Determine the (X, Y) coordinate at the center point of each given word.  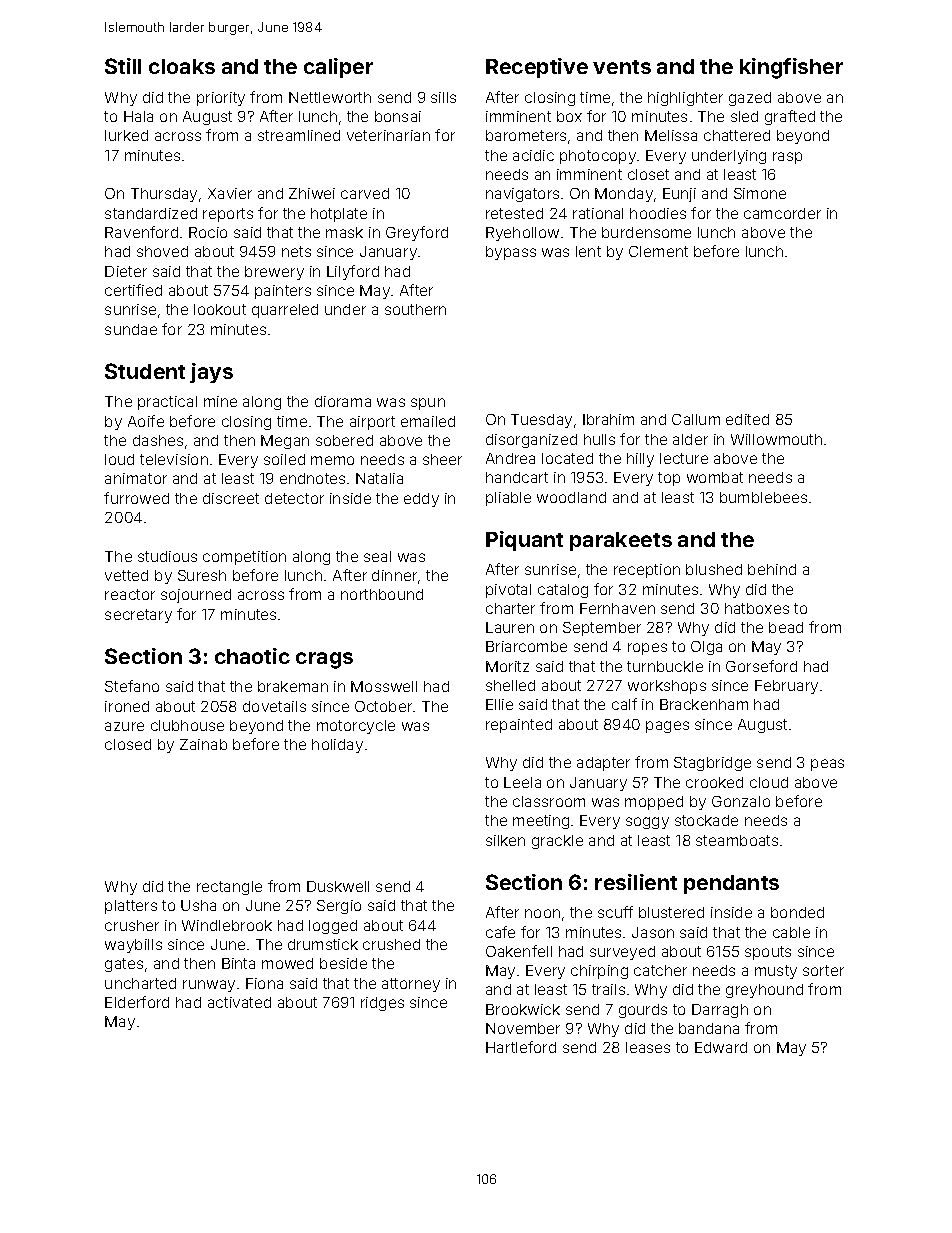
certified (133, 290)
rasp (787, 158)
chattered (737, 135)
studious (167, 556)
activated (239, 1002)
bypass (511, 253)
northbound (382, 594)
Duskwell (338, 886)
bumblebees (763, 497)
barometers (526, 135)
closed (128, 744)
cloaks (182, 66)
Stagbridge (712, 764)
